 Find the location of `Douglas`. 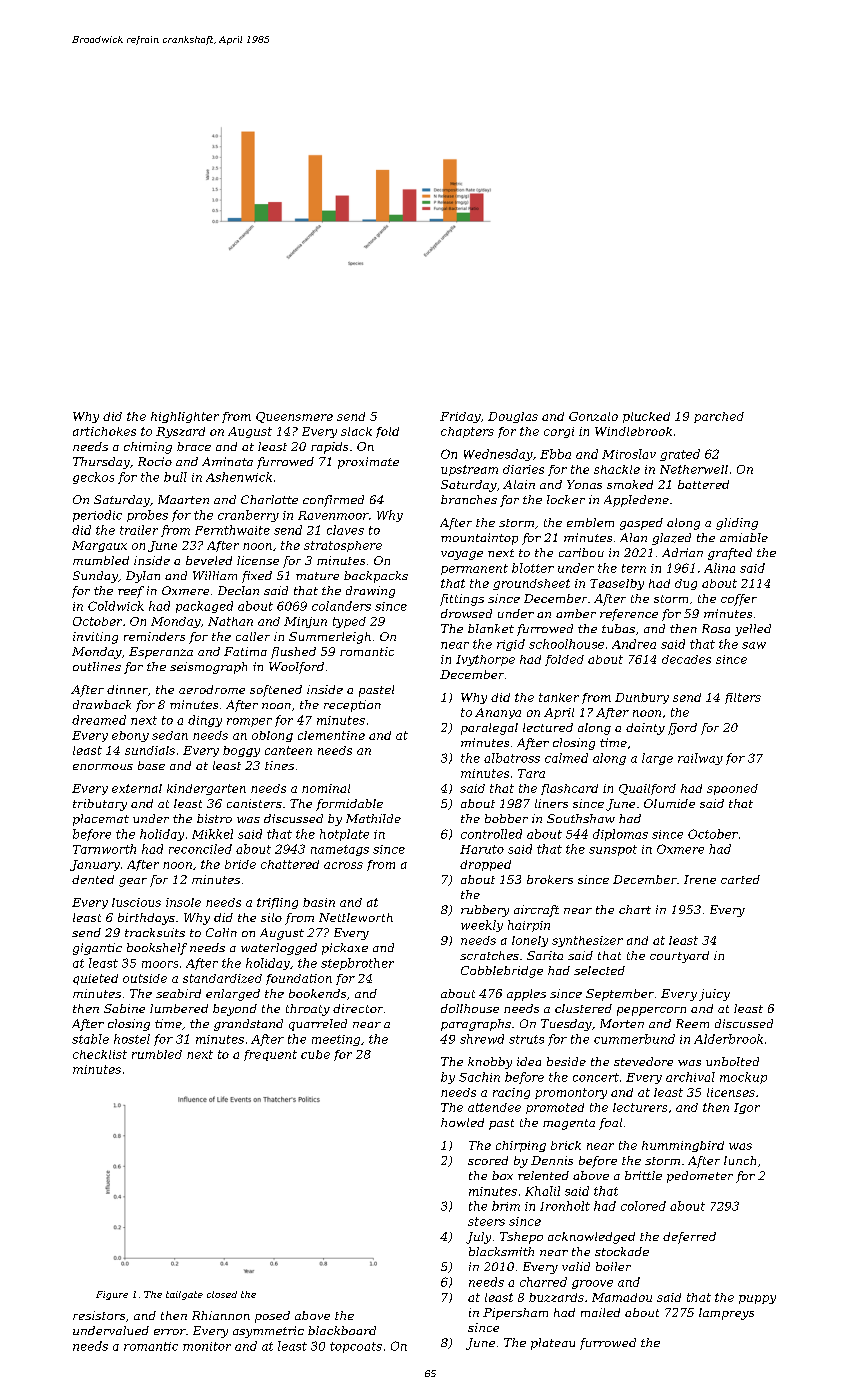

Douglas is located at coordinates (513, 417).
